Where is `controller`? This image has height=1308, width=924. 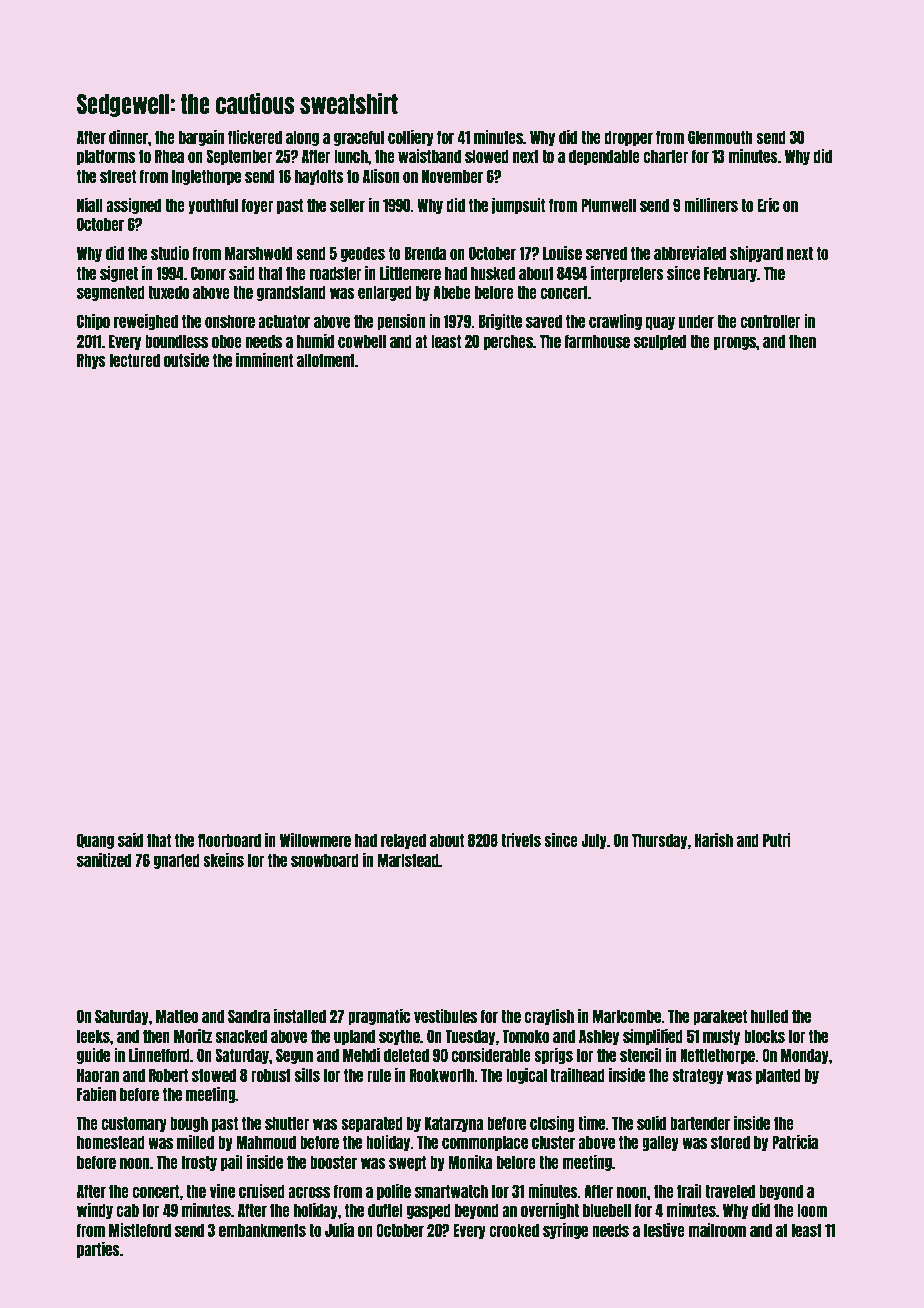
controller is located at coordinates (770, 321).
